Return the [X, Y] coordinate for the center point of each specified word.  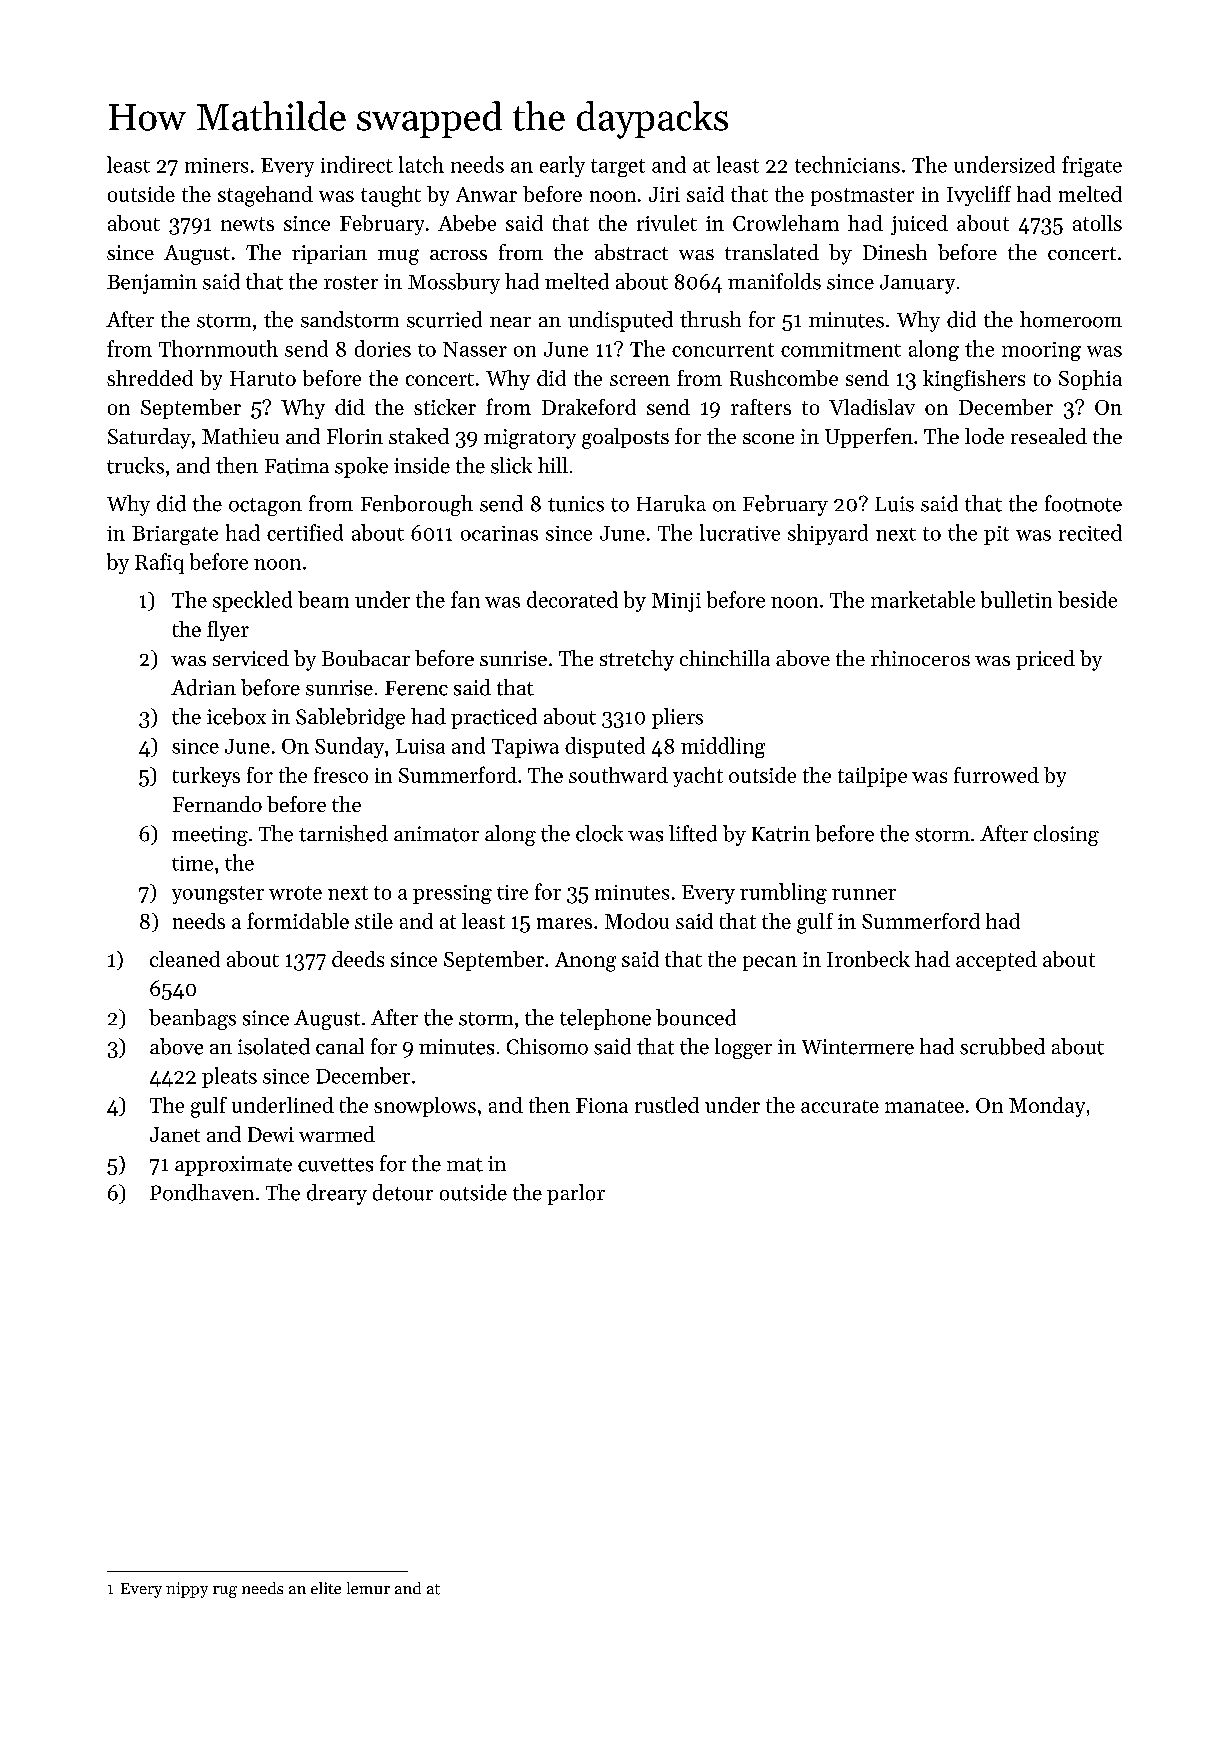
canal [340, 1046]
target [618, 168]
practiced [494, 718]
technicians [847, 164]
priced [1045, 660]
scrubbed [1002, 1046]
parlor [576, 1194]
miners [216, 165]
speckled [252, 601]
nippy [187, 1590]
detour [403, 1192]
